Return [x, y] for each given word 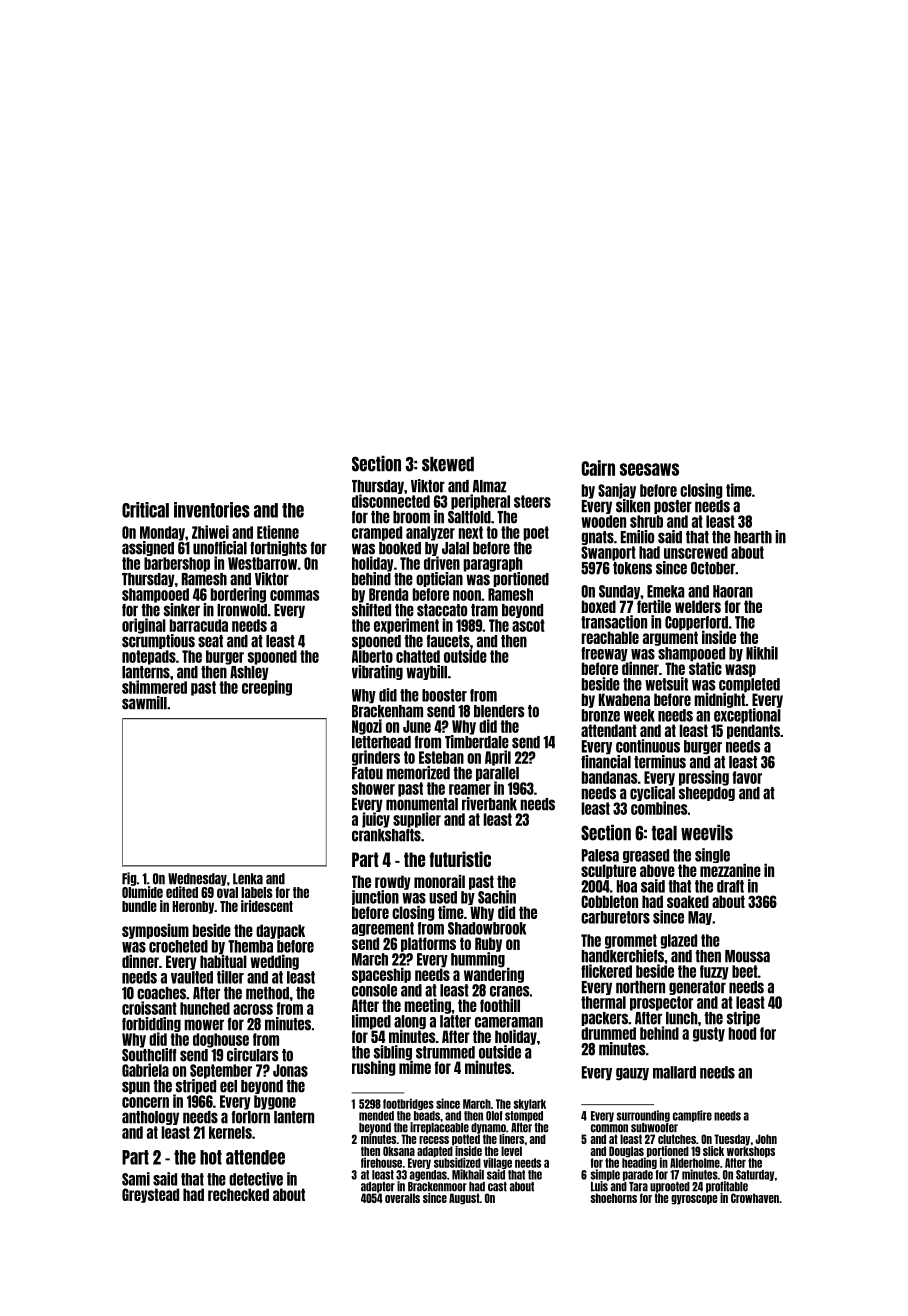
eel [228, 1086]
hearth [753, 537]
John [766, 1139]
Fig [129, 879]
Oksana [399, 1151]
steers [532, 501]
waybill [426, 672]
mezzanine [730, 870]
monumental [422, 804]
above [657, 870]
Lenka [248, 879]
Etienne [278, 532]
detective [256, 1179]
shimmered [154, 687]
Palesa [600, 855]
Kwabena [624, 699]
